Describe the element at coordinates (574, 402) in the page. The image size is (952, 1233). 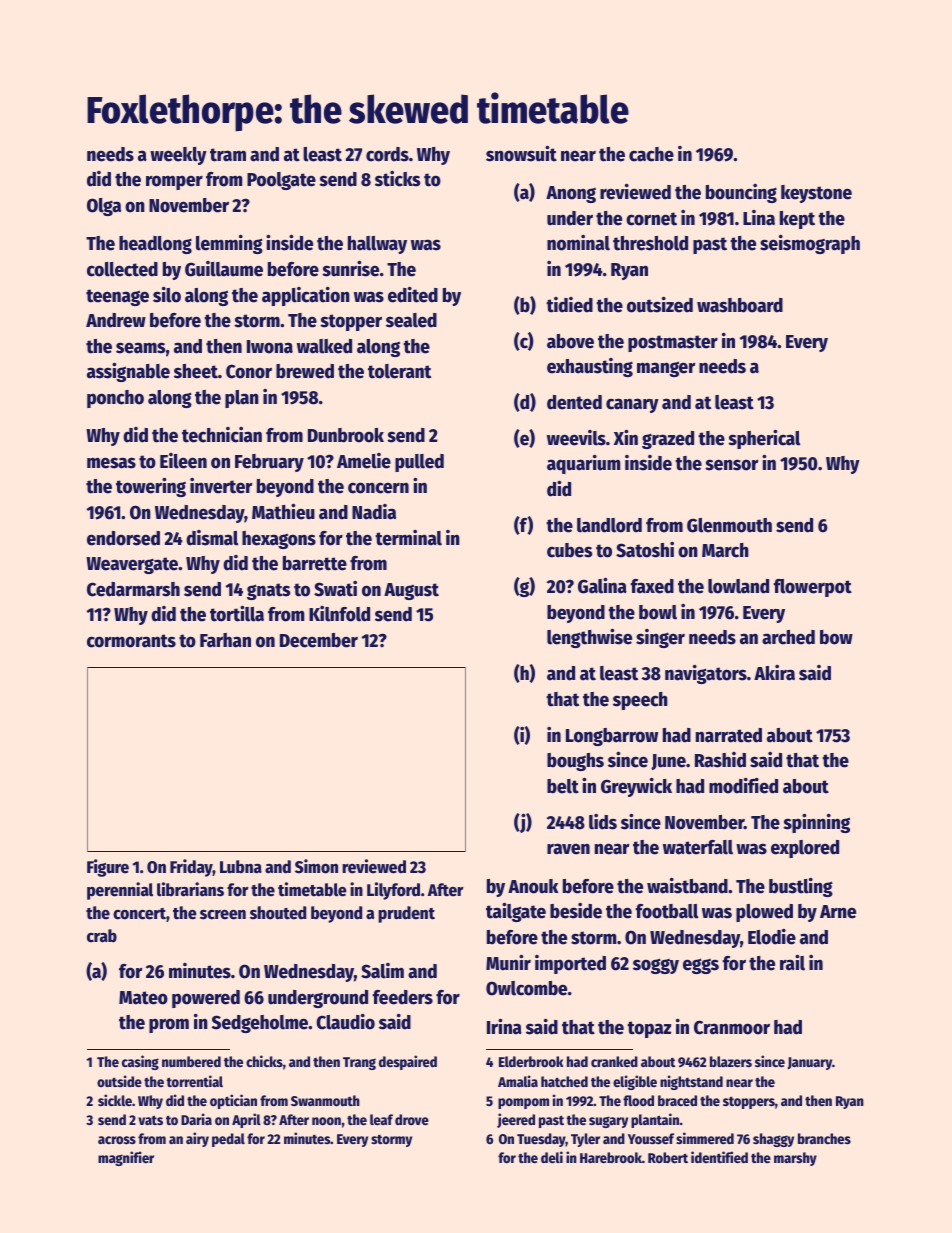
I see `dented` at that location.
